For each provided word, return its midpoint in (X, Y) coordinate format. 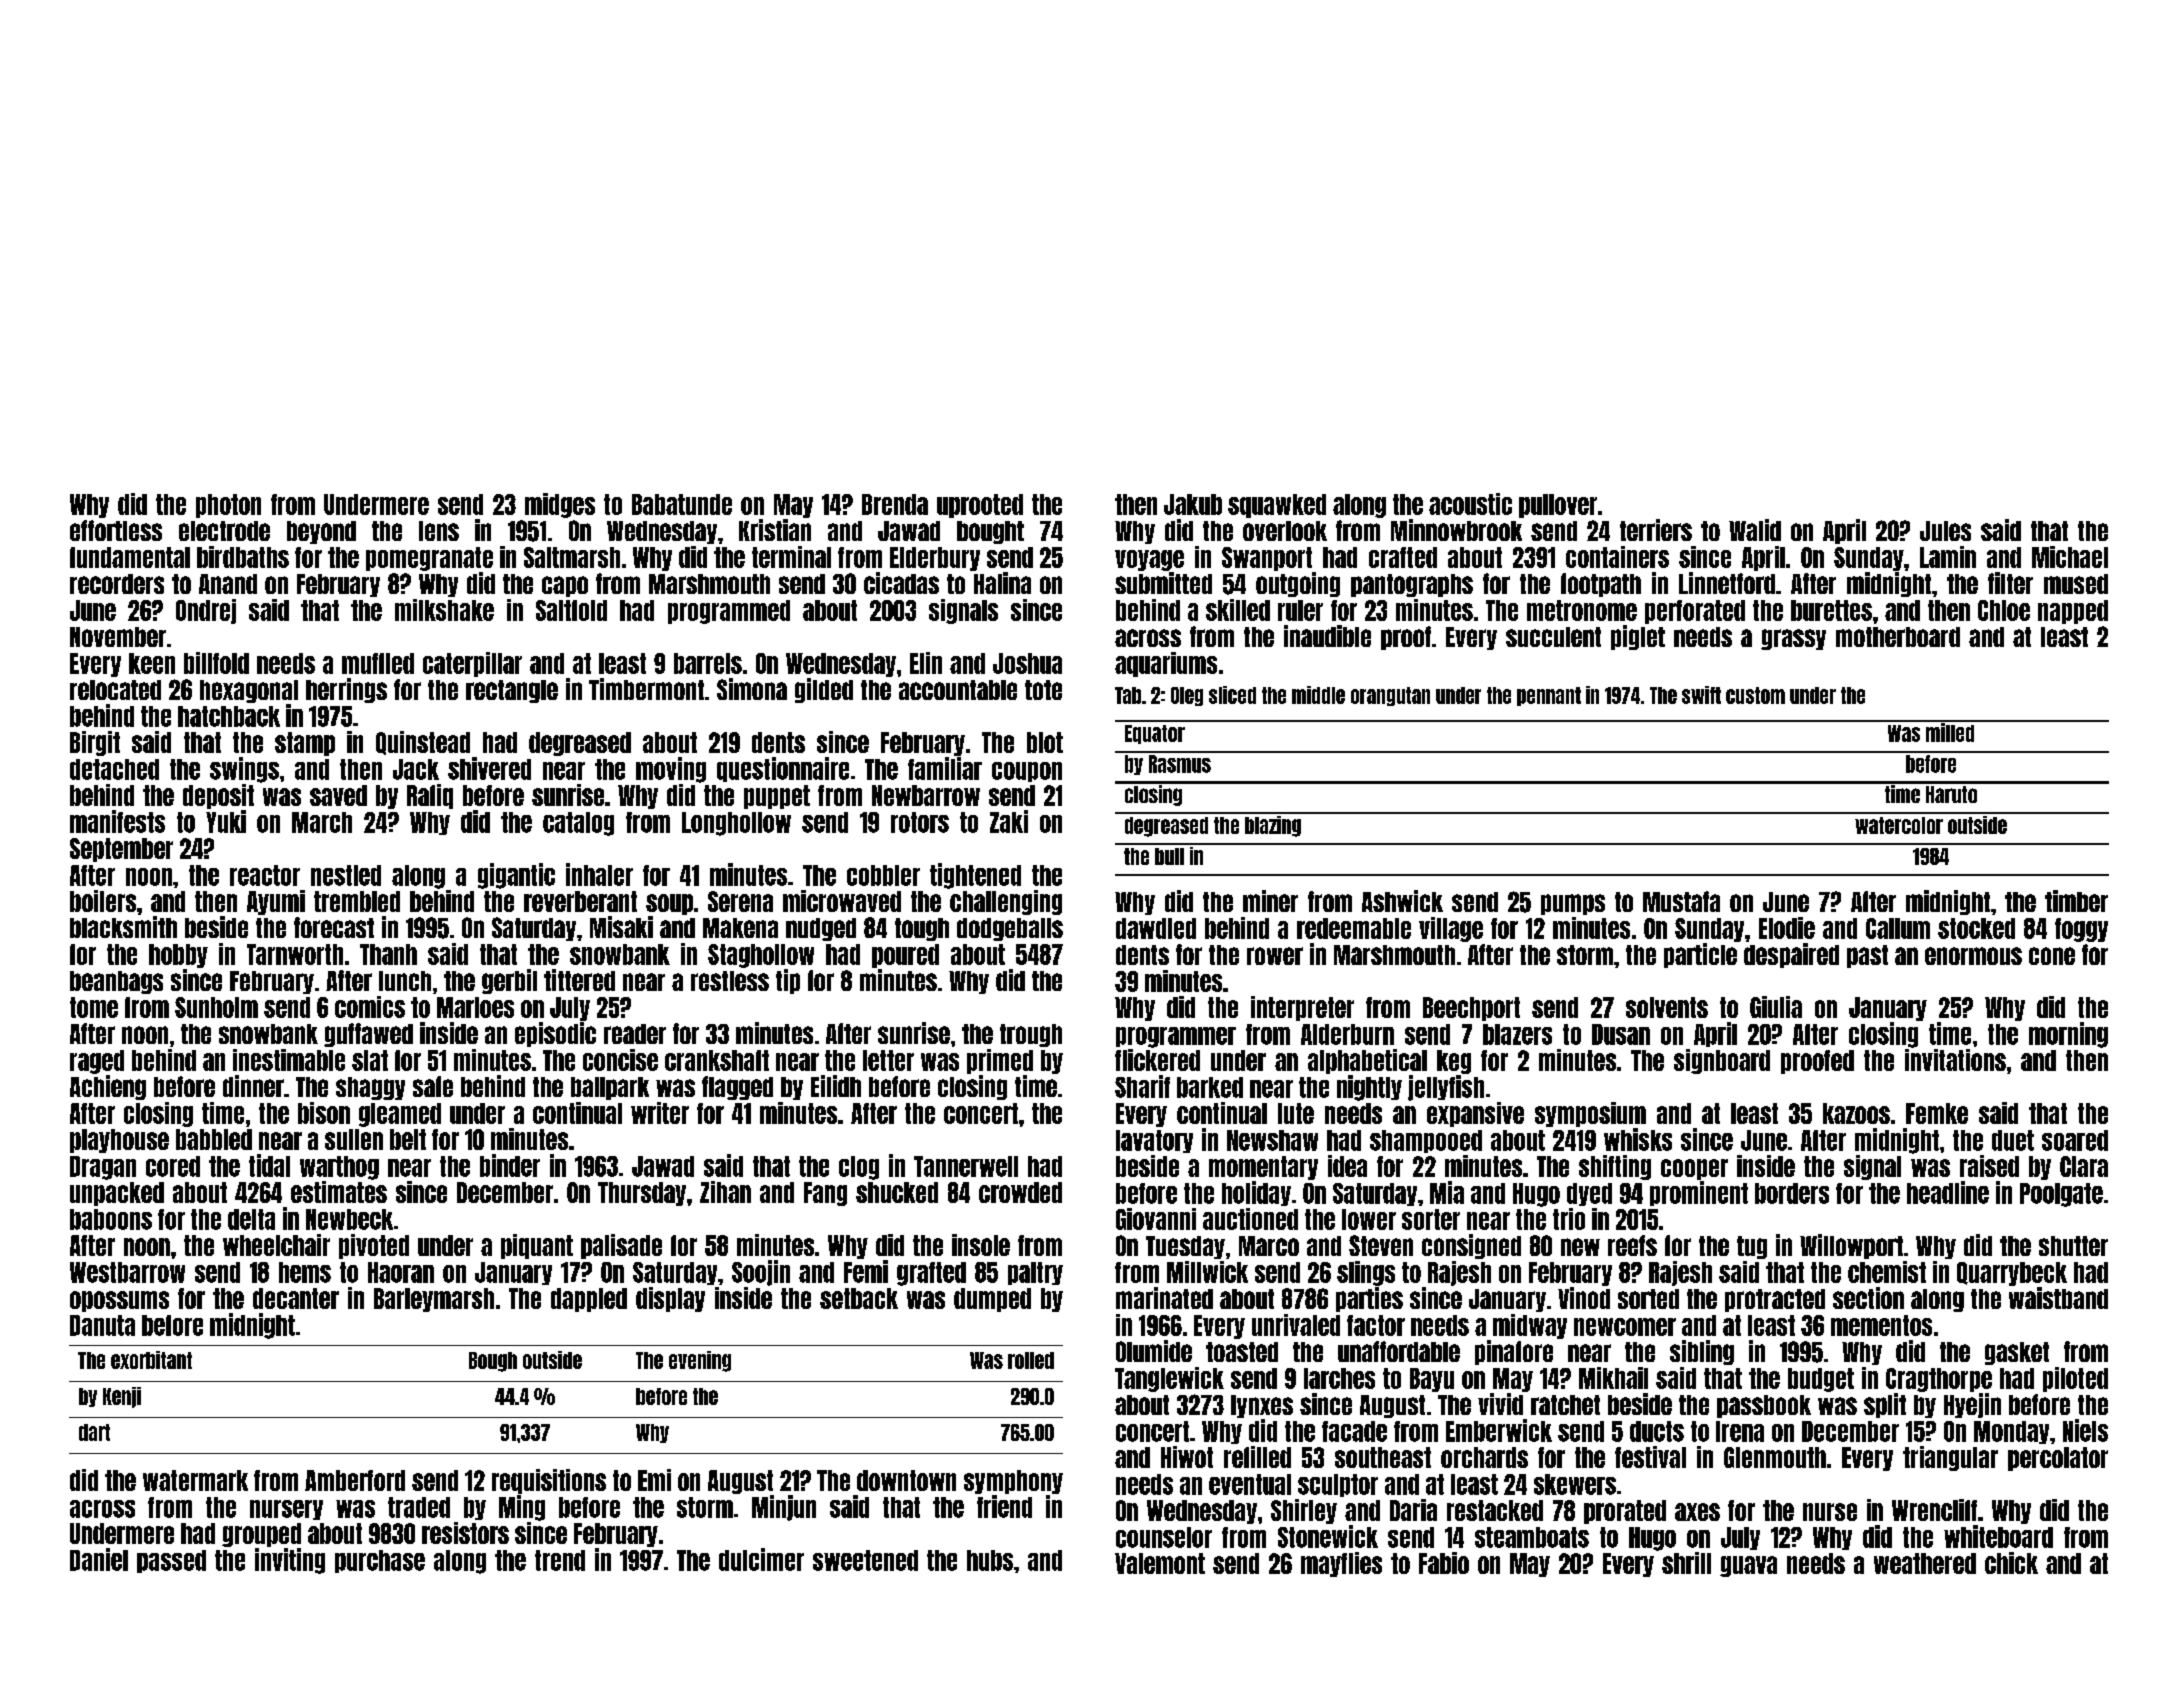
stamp (305, 744)
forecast (334, 927)
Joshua (1027, 663)
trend (560, 1560)
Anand (228, 584)
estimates (339, 1192)
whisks (1638, 1139)
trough (1031, 1035)
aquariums (1166, 664)
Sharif (1142, 1086)
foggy (2081, 930)
